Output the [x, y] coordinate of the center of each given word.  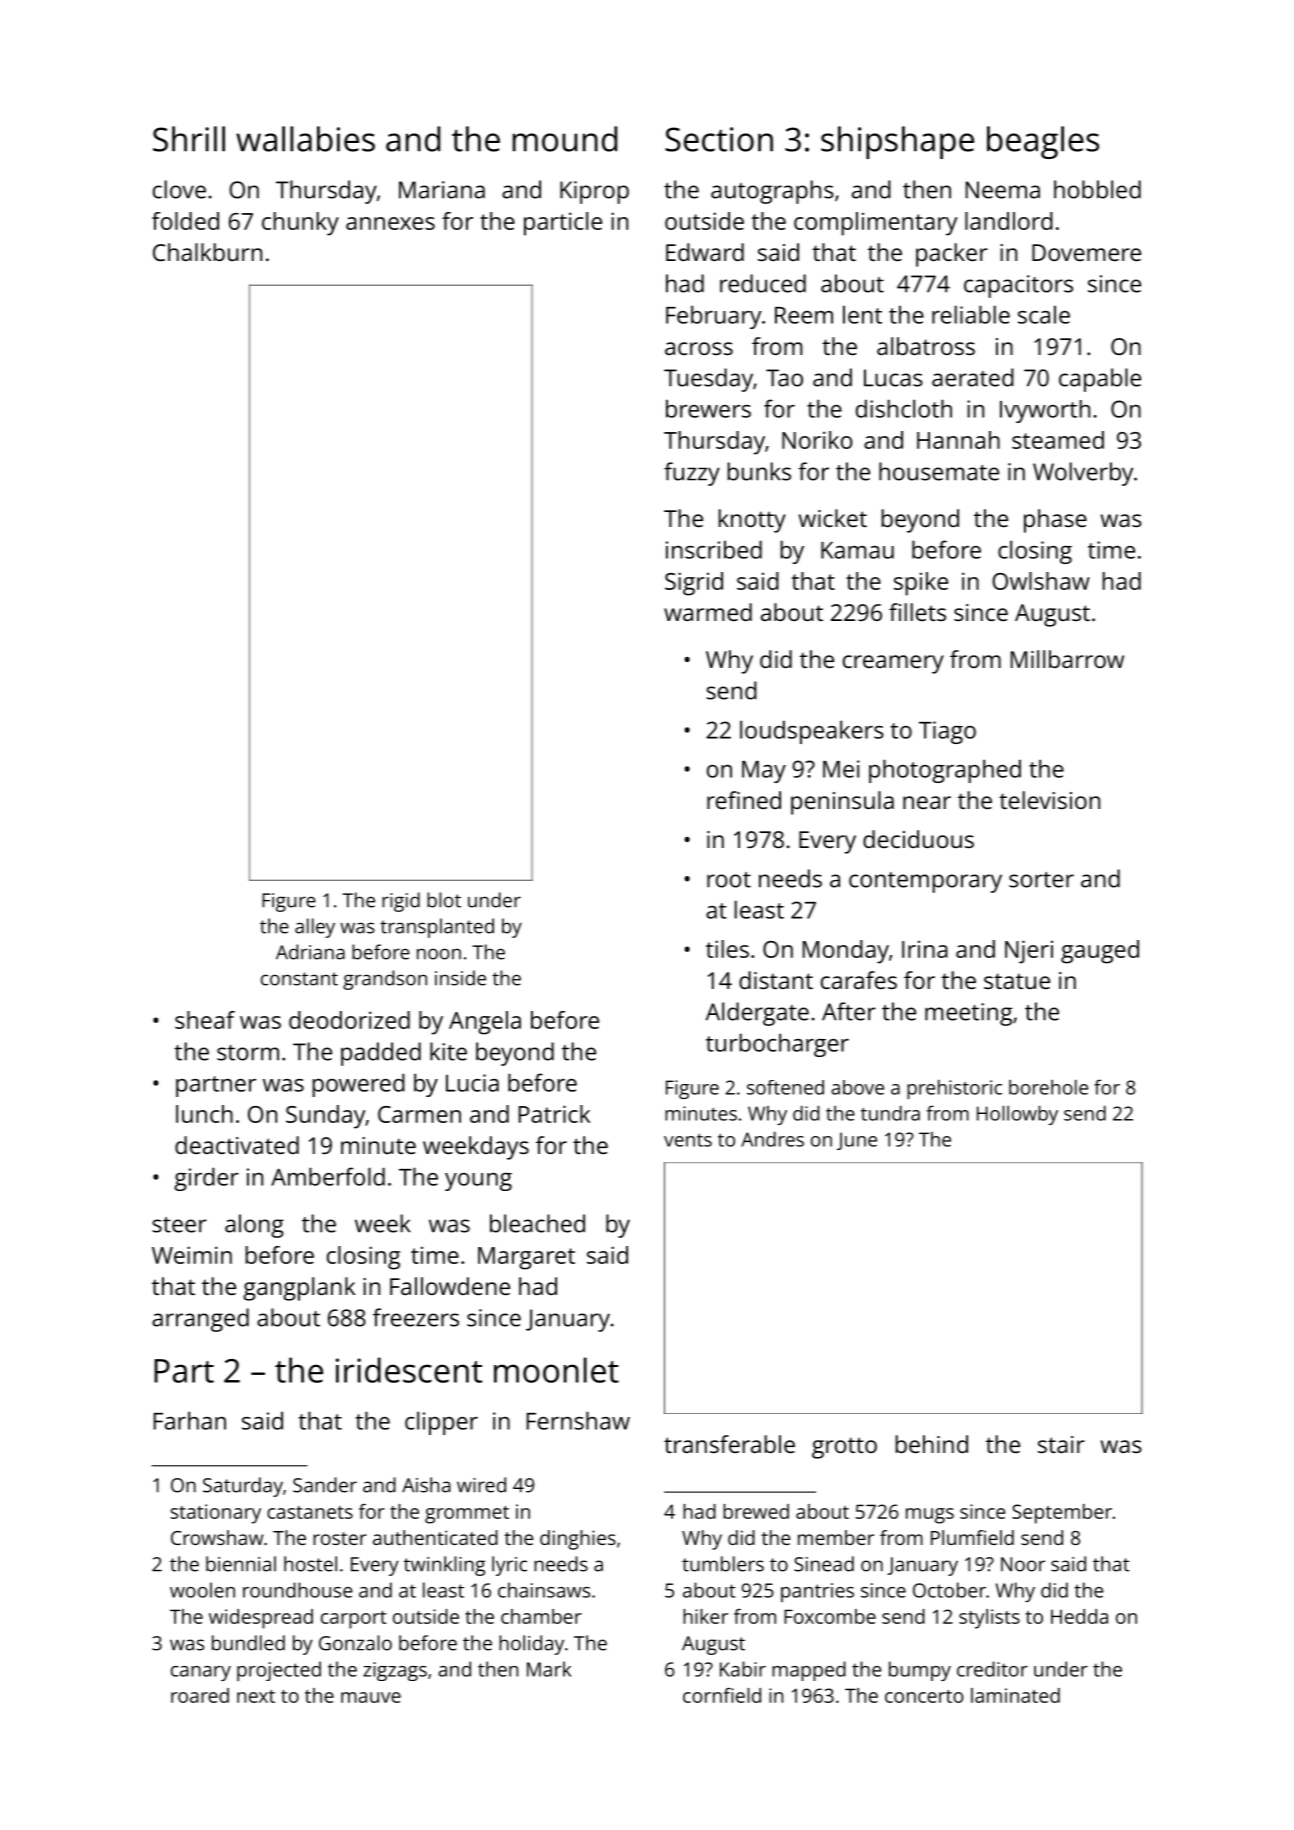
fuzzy [692, 474]
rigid [401, 902]
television [1049, 800]
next [256, 1696]
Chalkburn [207, 252]
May [764, 772]
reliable [971, 314]
